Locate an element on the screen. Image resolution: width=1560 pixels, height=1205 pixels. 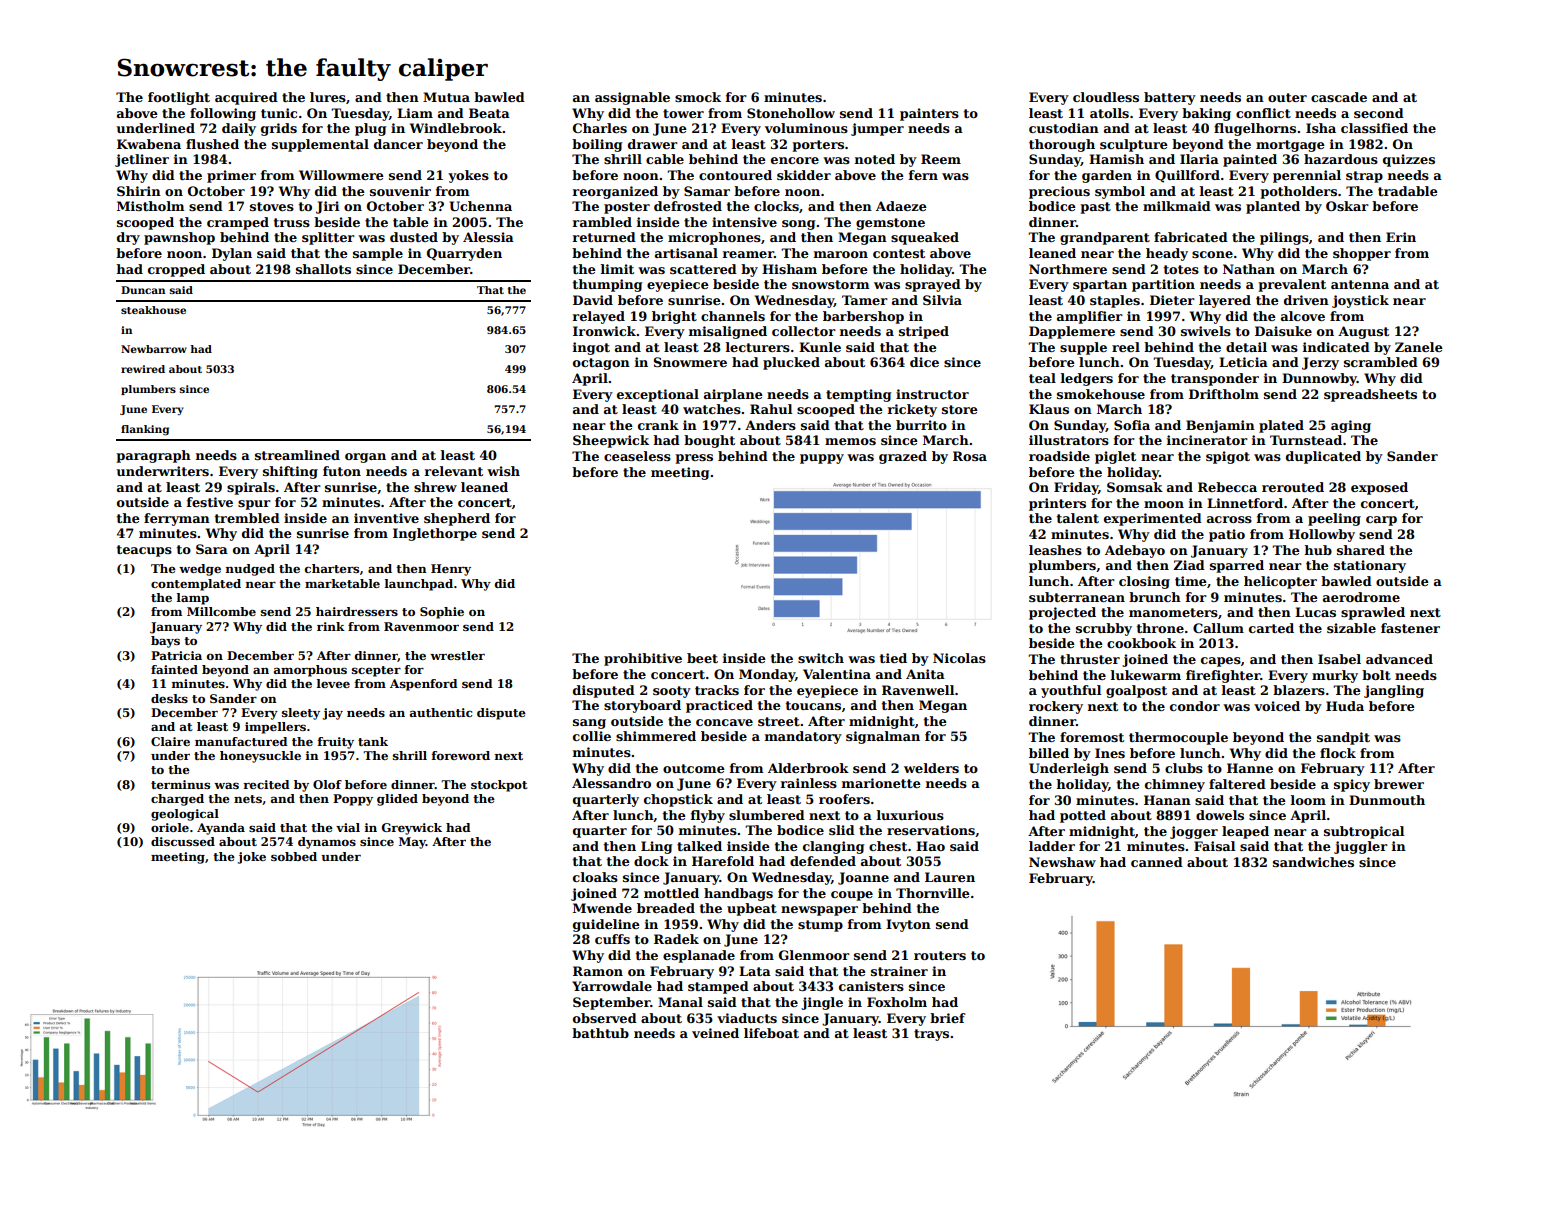
Kwabena is located at coordinates (149, 144).
